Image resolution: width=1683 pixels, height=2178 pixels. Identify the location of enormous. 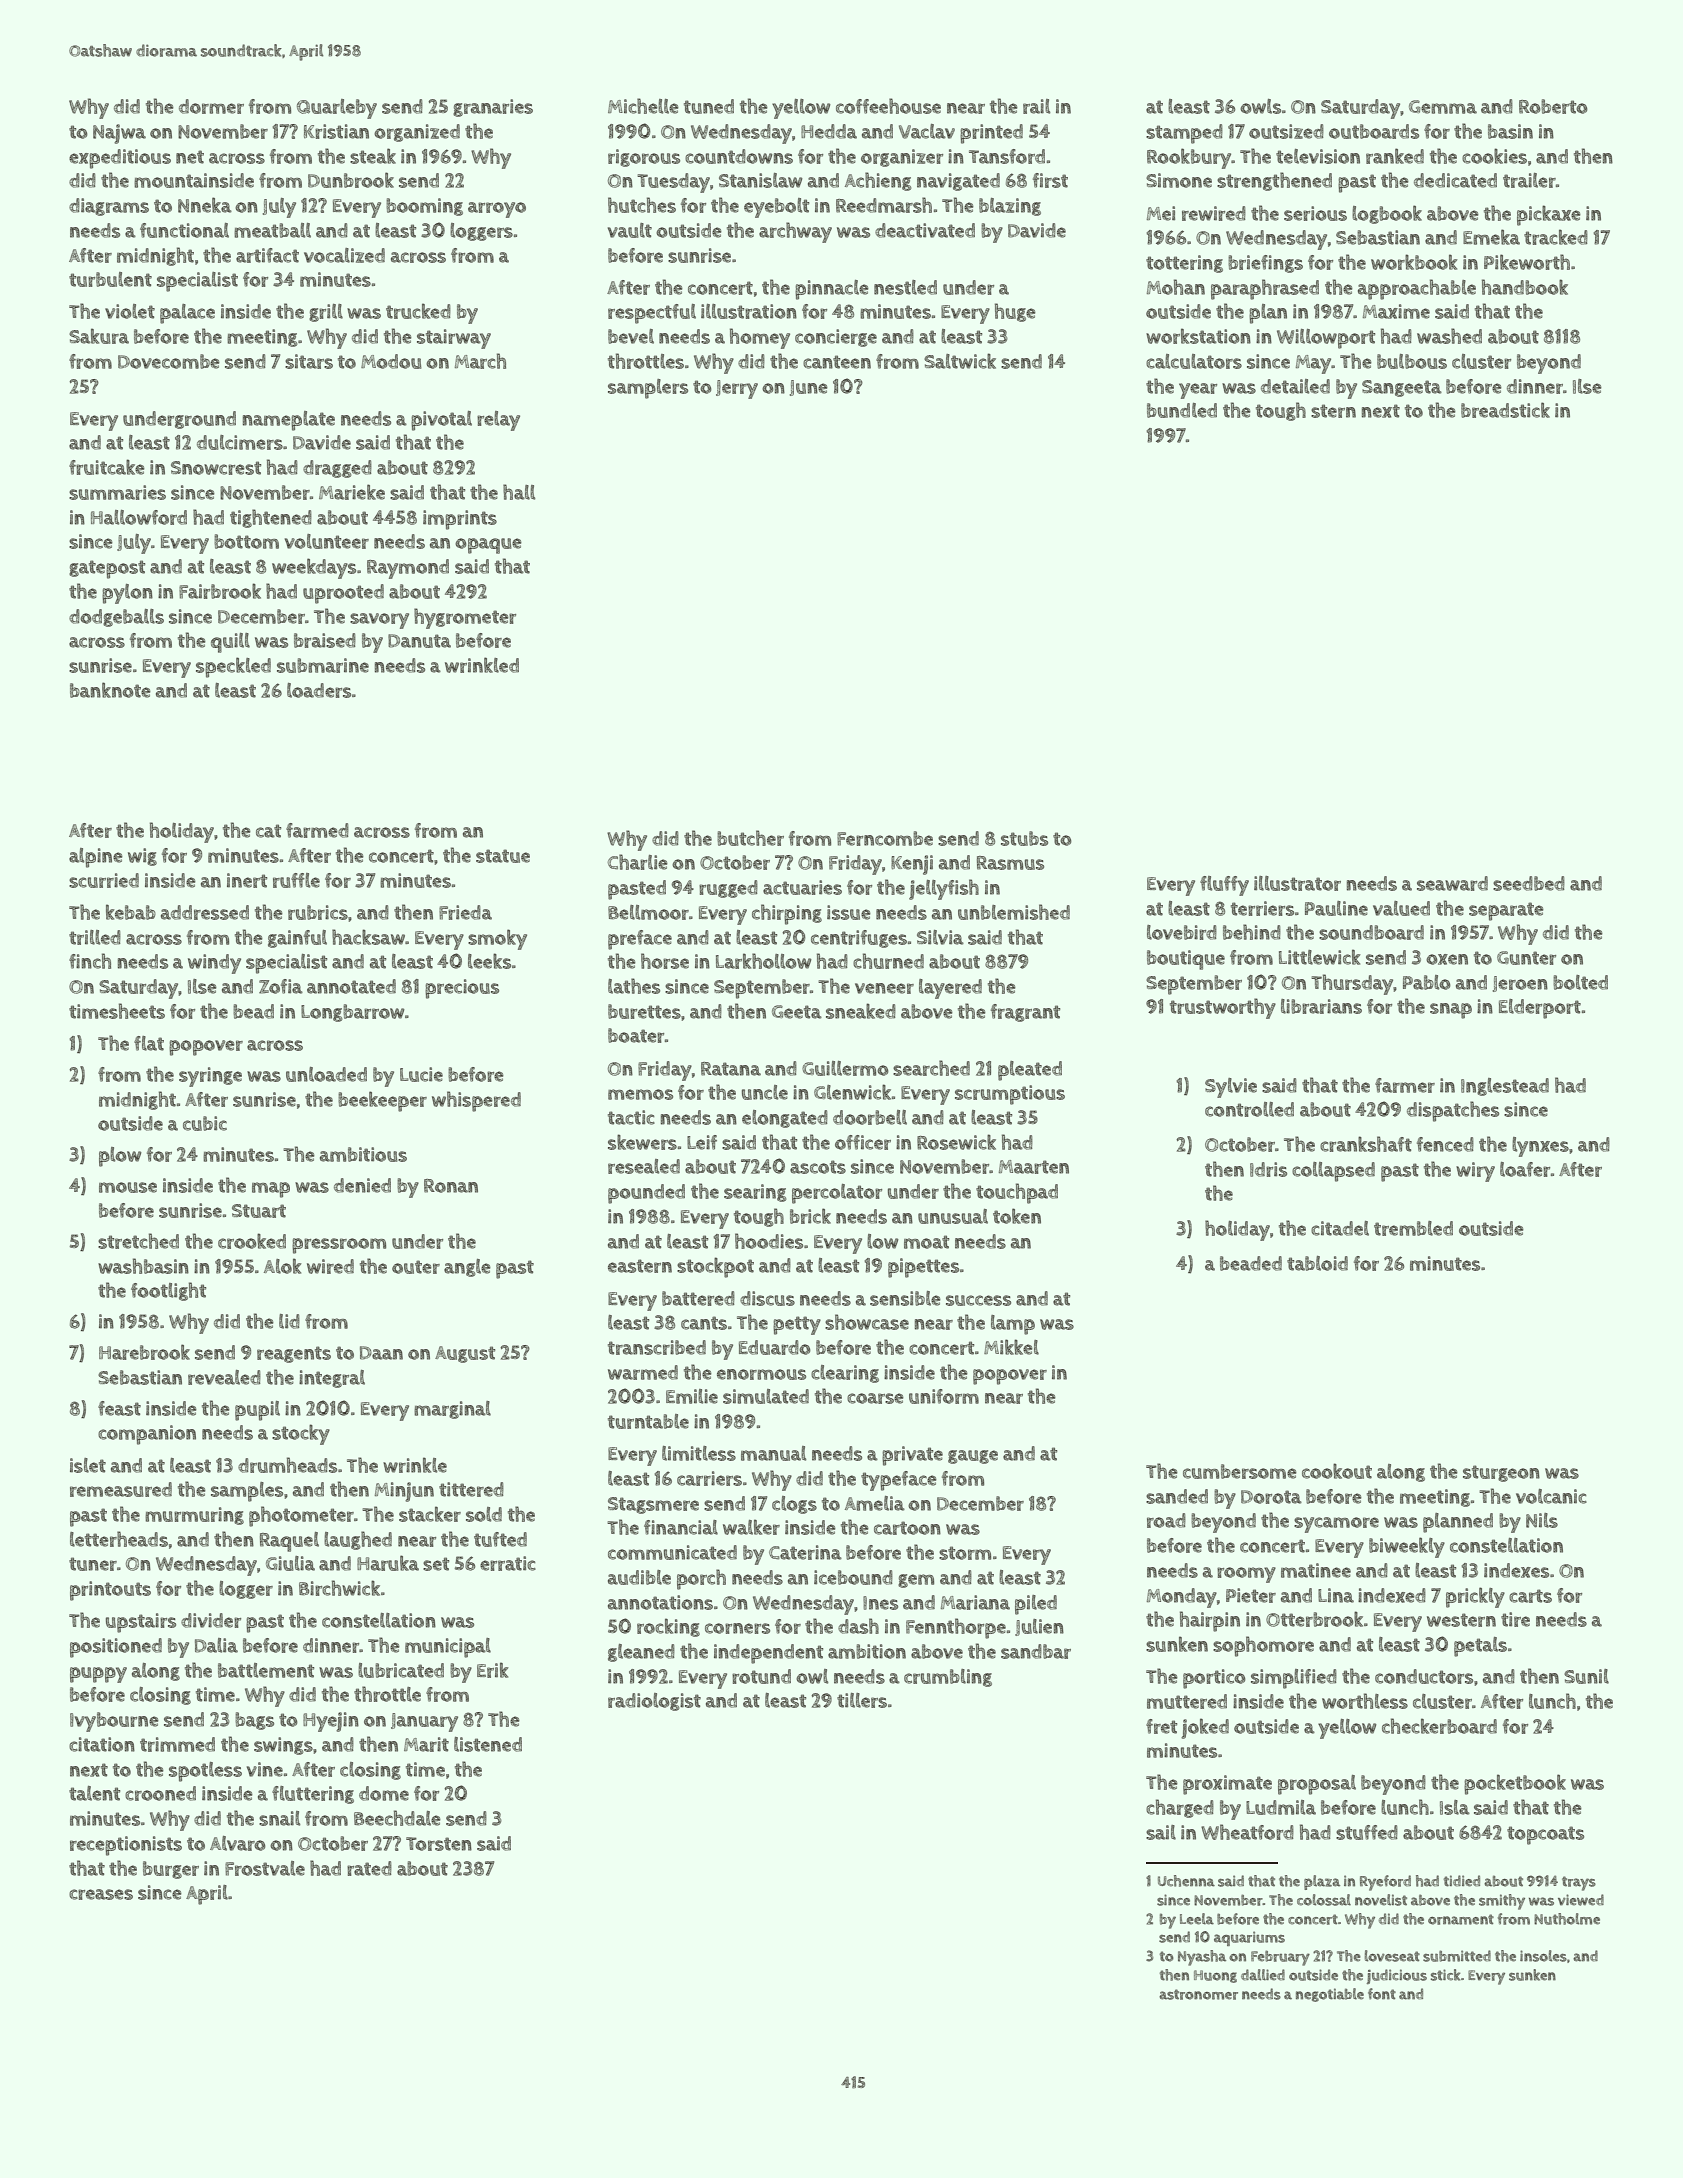
(761, 1374).
